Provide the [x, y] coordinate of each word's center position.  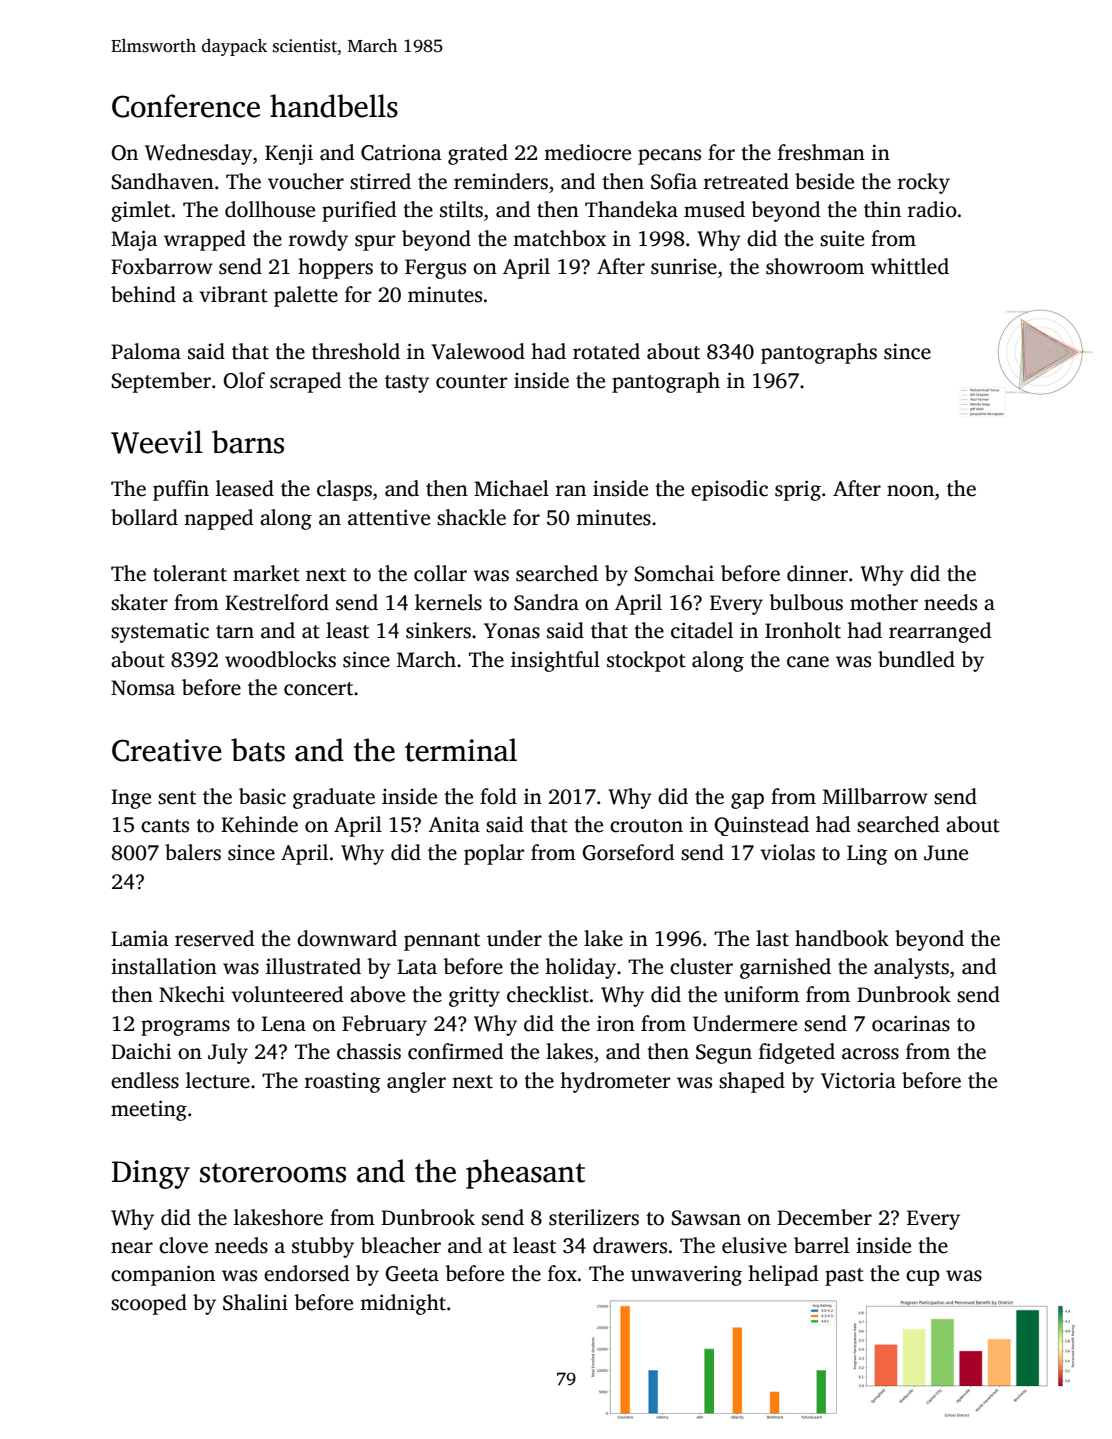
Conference [186, 106]
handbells [334, 106]
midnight [403, 1304]
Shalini [255, 1302]
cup [923, 1278]
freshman [821, 152]
